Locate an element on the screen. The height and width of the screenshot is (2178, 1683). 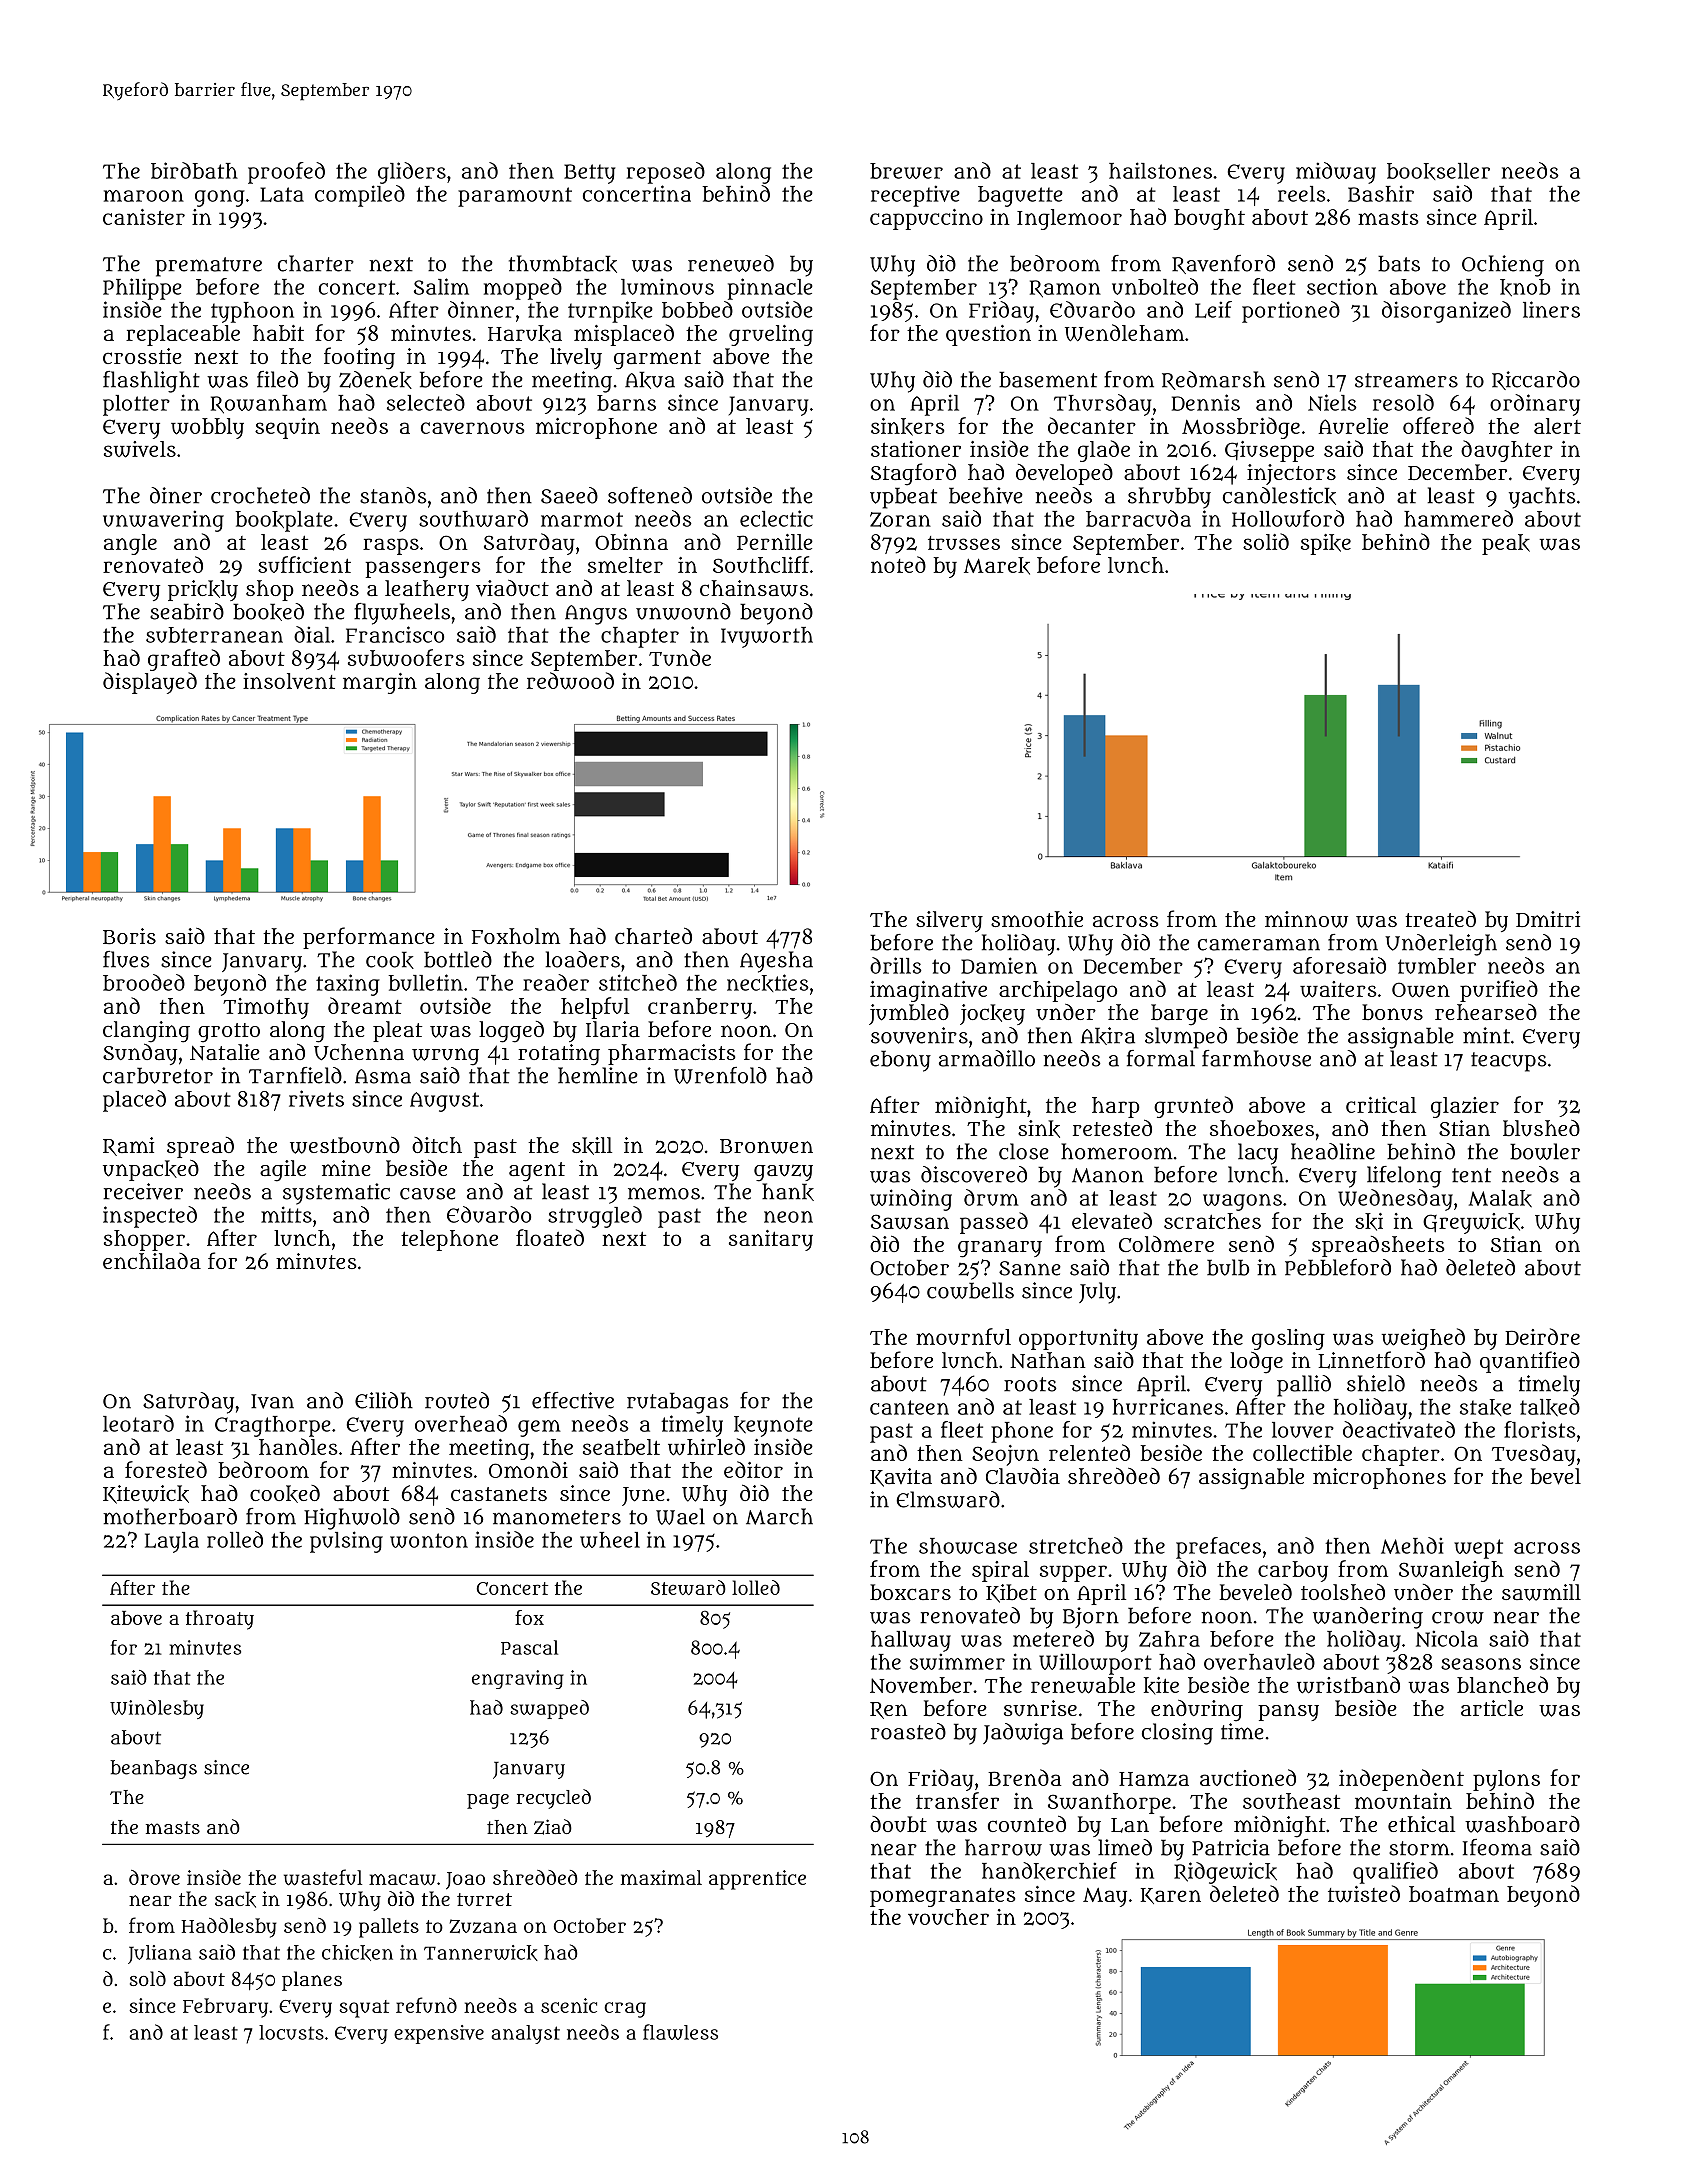
Mossbridge is located at coordinates (1241, 428).
